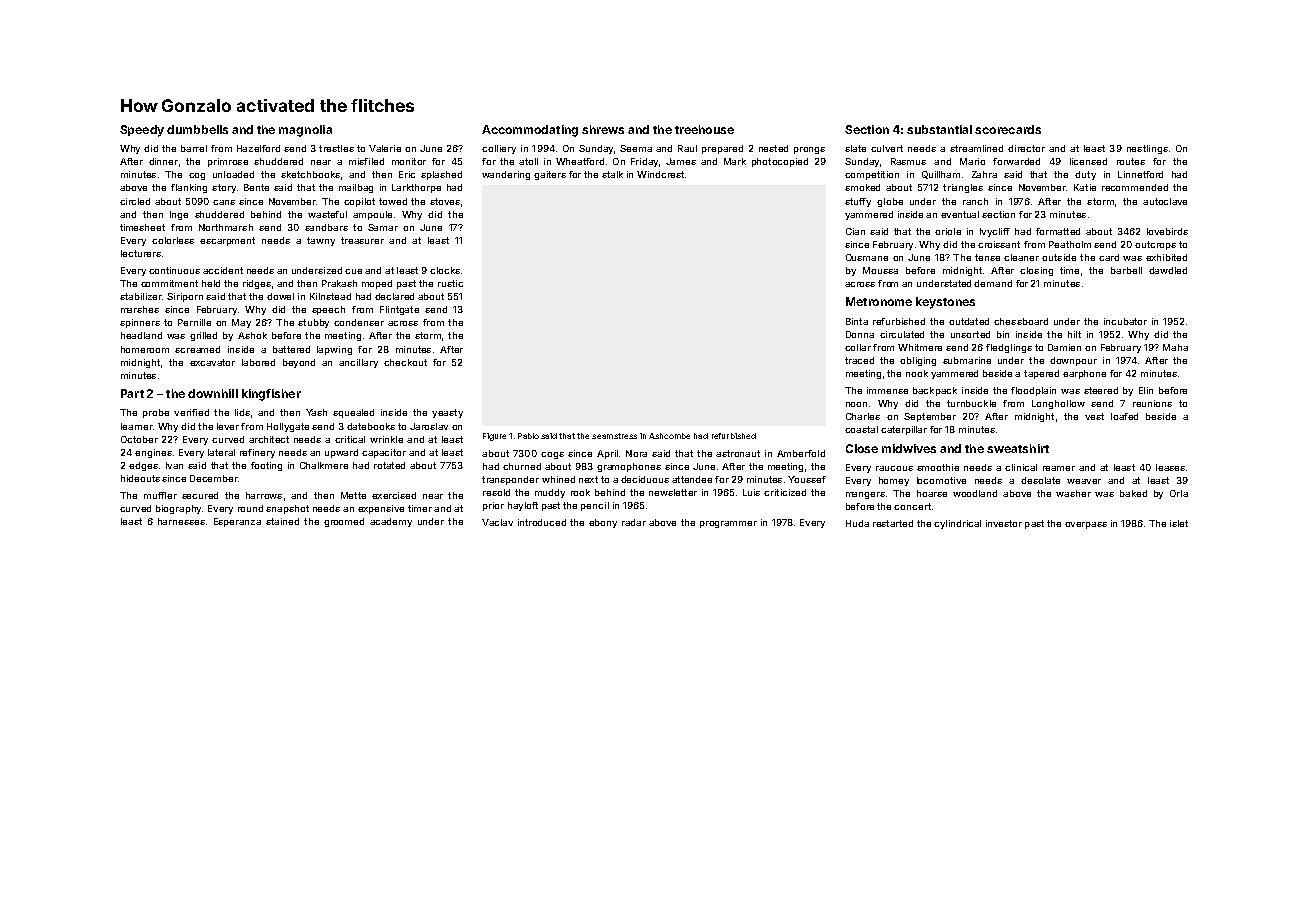 This screenshot has width=1308, height=924. Describe the element at coordinates (993, 283) in the screenshot. I see `demand` at that location.
